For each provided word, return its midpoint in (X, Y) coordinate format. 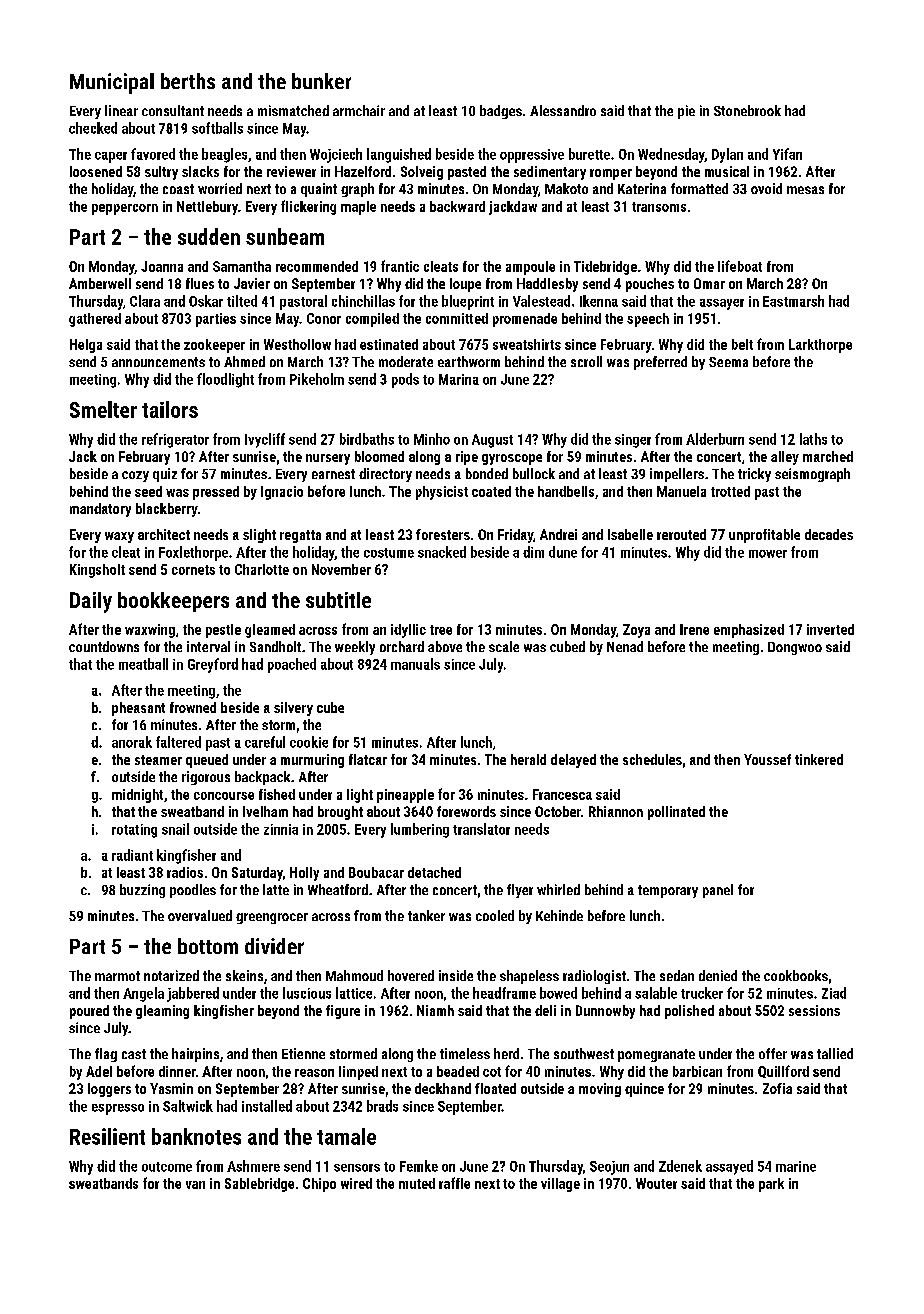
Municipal (112, 83)
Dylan (727, 155)
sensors (357, 1168)
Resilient (107, 1136)
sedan (677, 975)
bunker (321, 81)
